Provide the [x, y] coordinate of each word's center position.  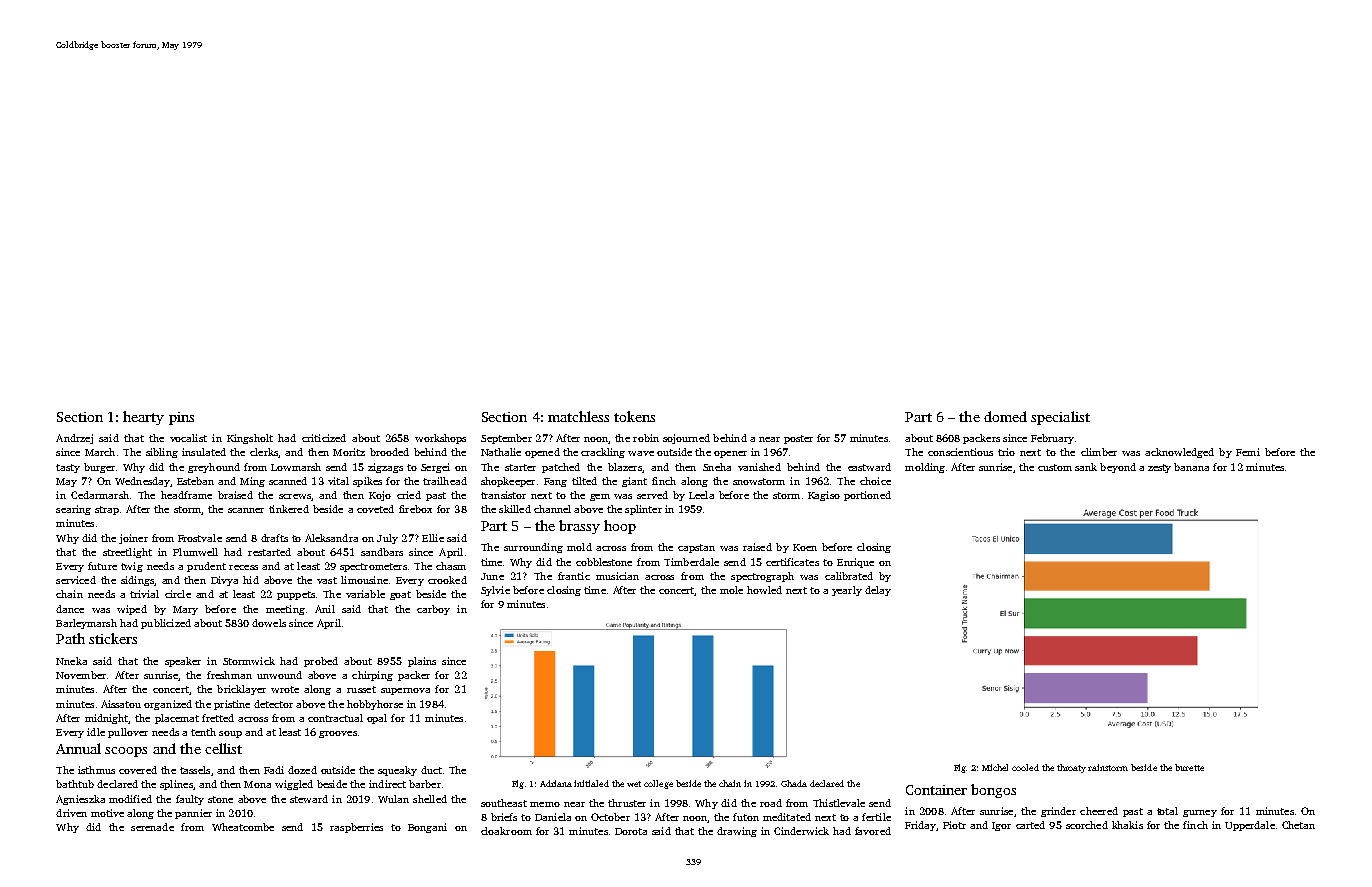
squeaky [397, 771]
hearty [143, 418]
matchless [578, 416]
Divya [224, 581]
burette [1189, 767]
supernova [405, 691]
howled [764, 590]
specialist [1060, 418]
